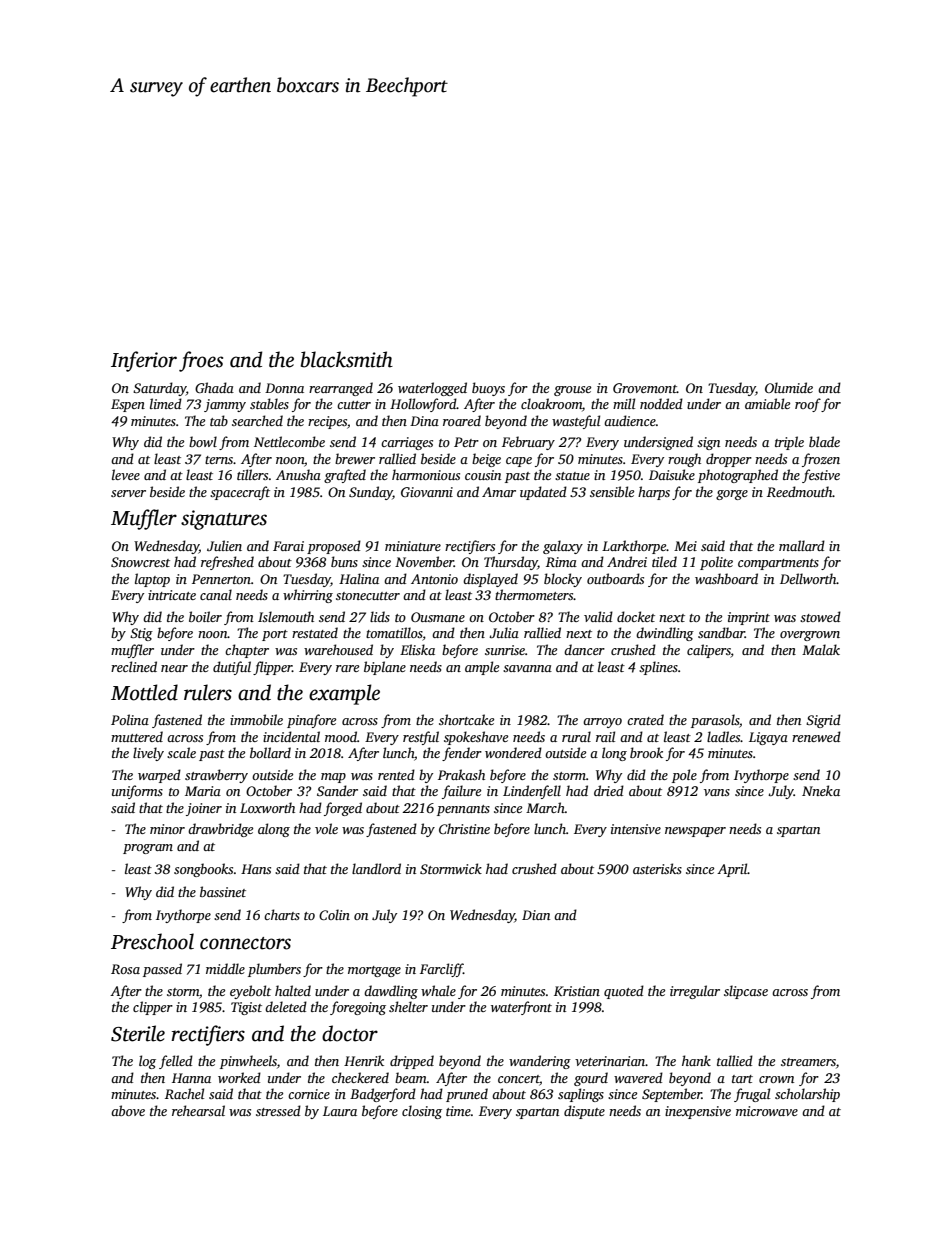  What do you see at coordinates (458, 1111) in the document?
I see `time` at bounding box center [458, 1111].
